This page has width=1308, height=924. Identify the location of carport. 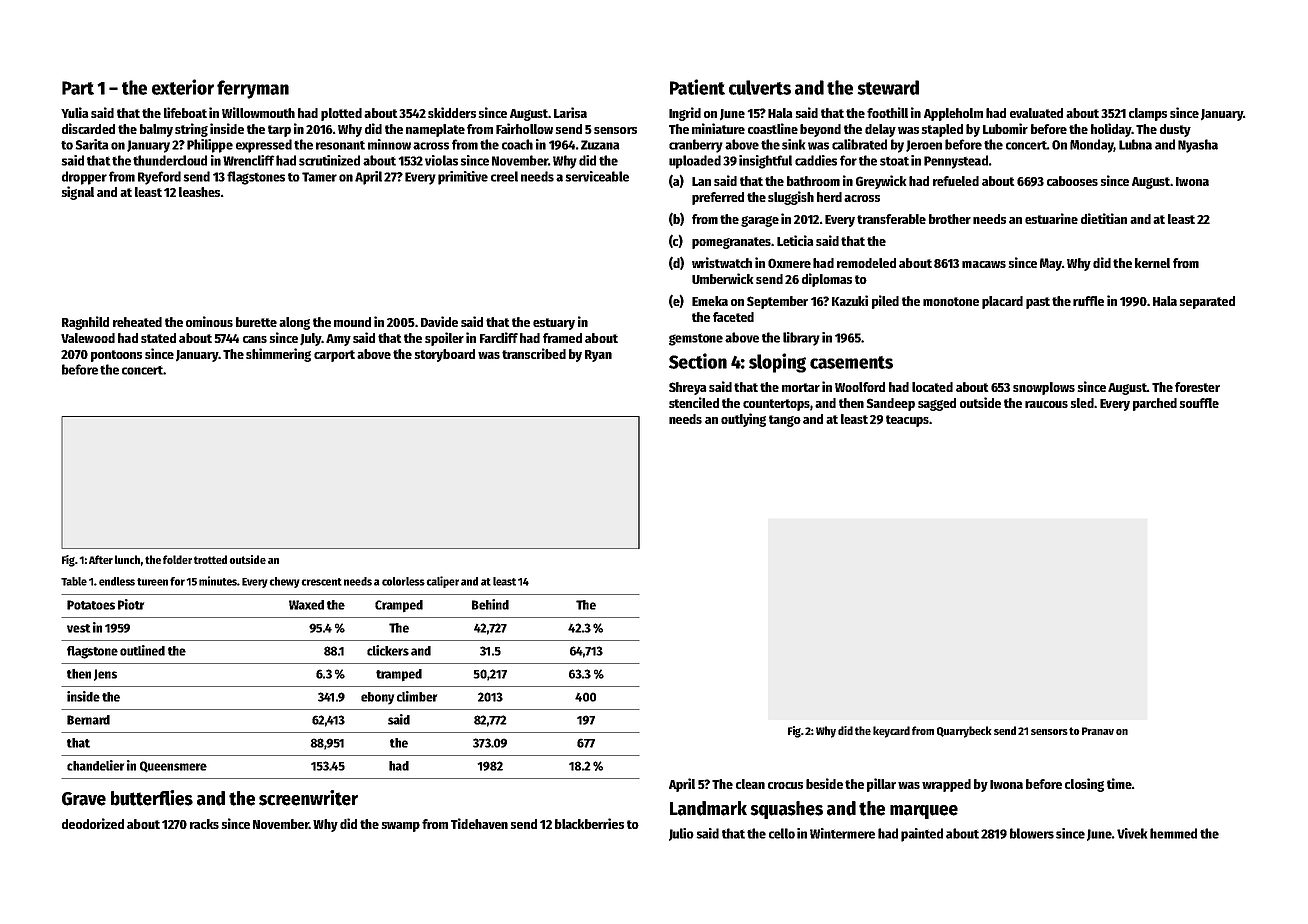
(334, 356).
